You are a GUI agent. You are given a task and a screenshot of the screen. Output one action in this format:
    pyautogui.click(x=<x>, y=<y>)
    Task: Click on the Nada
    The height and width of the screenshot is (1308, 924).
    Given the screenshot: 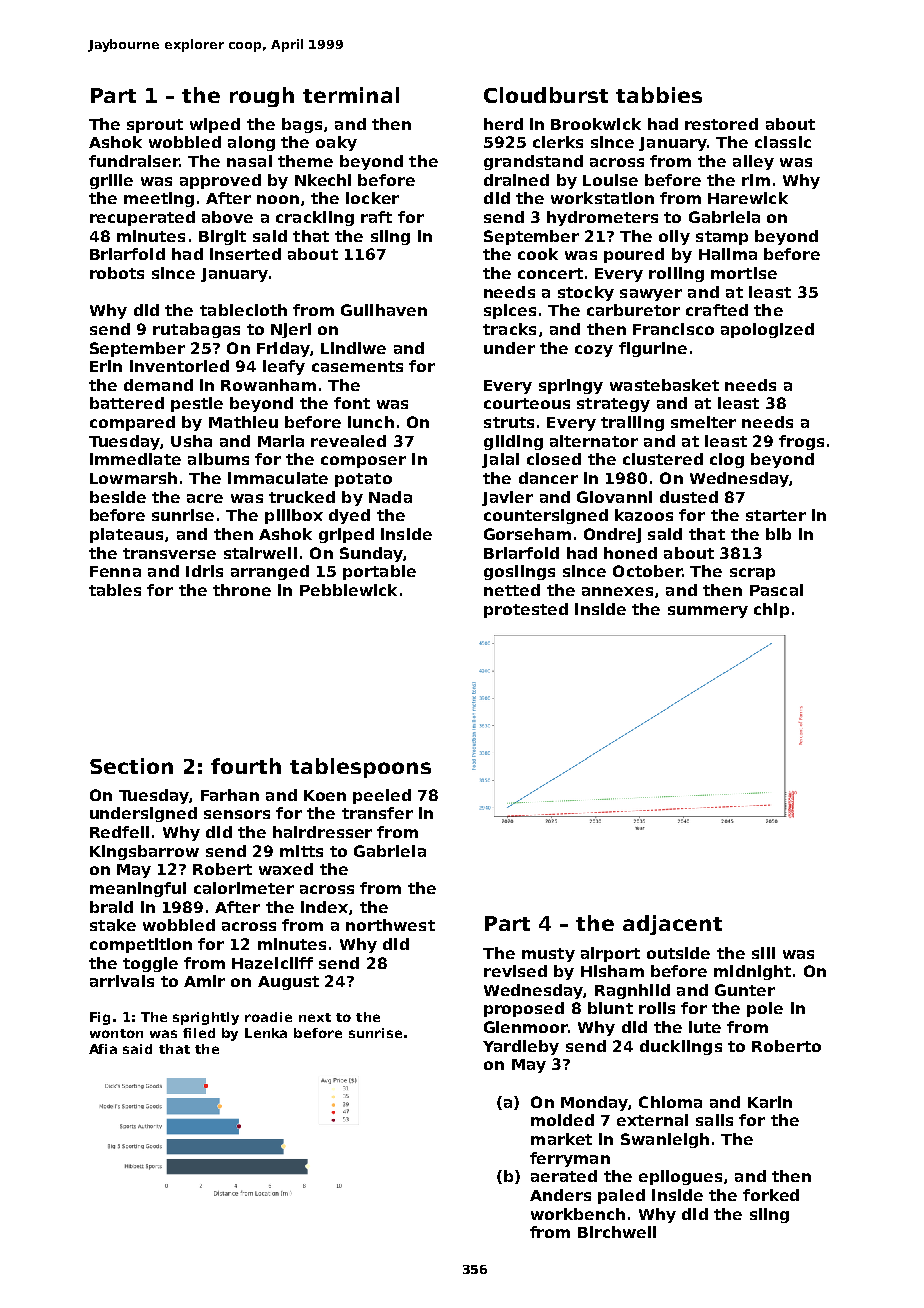 What is the action you would take?
    pyautogui.click(x=390, y=497)
